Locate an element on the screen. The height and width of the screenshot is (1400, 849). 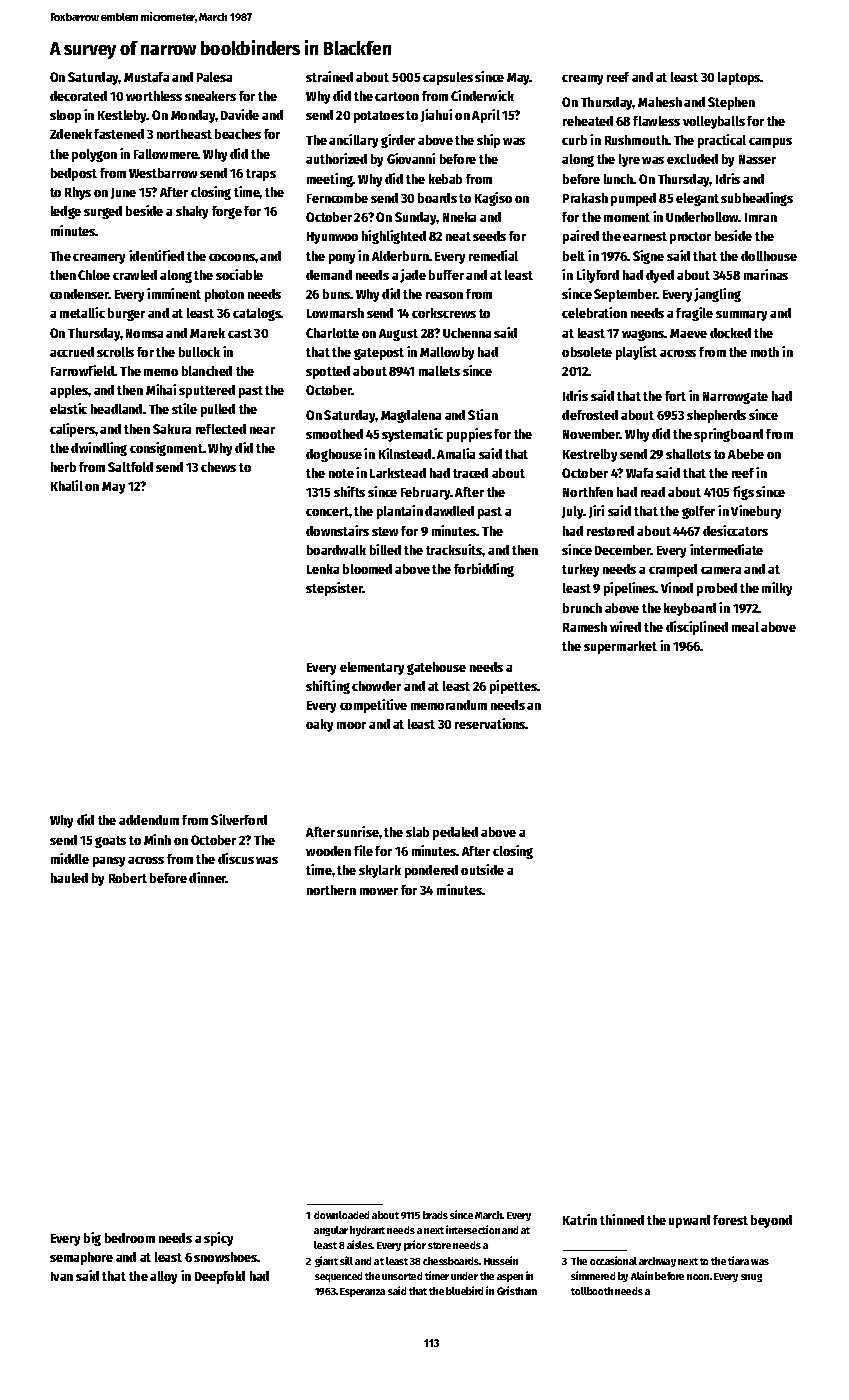
northeast is located at coordinates (184, 134).
